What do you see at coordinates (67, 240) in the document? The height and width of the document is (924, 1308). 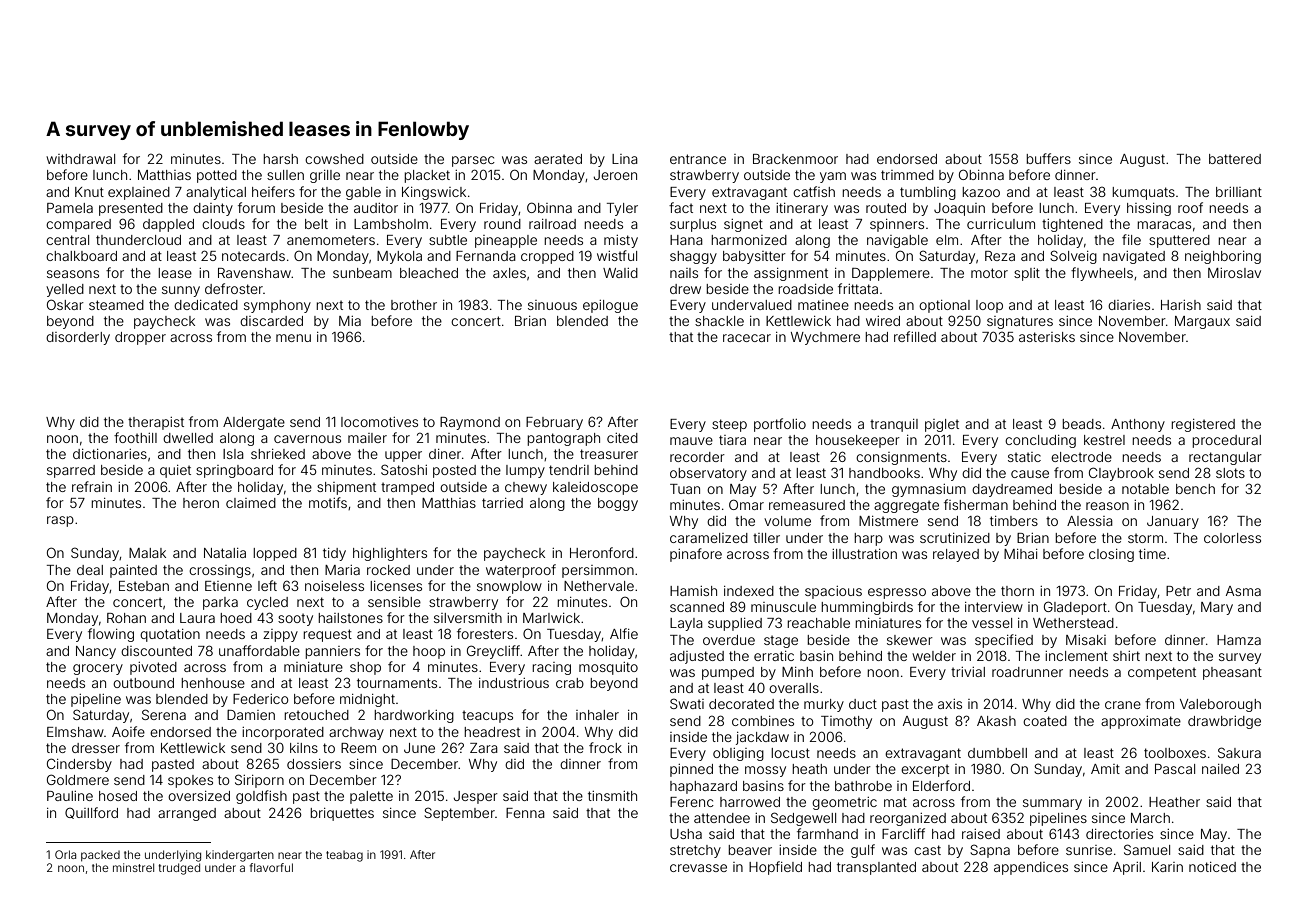 I see `central` at bounding box center [67, 240].
